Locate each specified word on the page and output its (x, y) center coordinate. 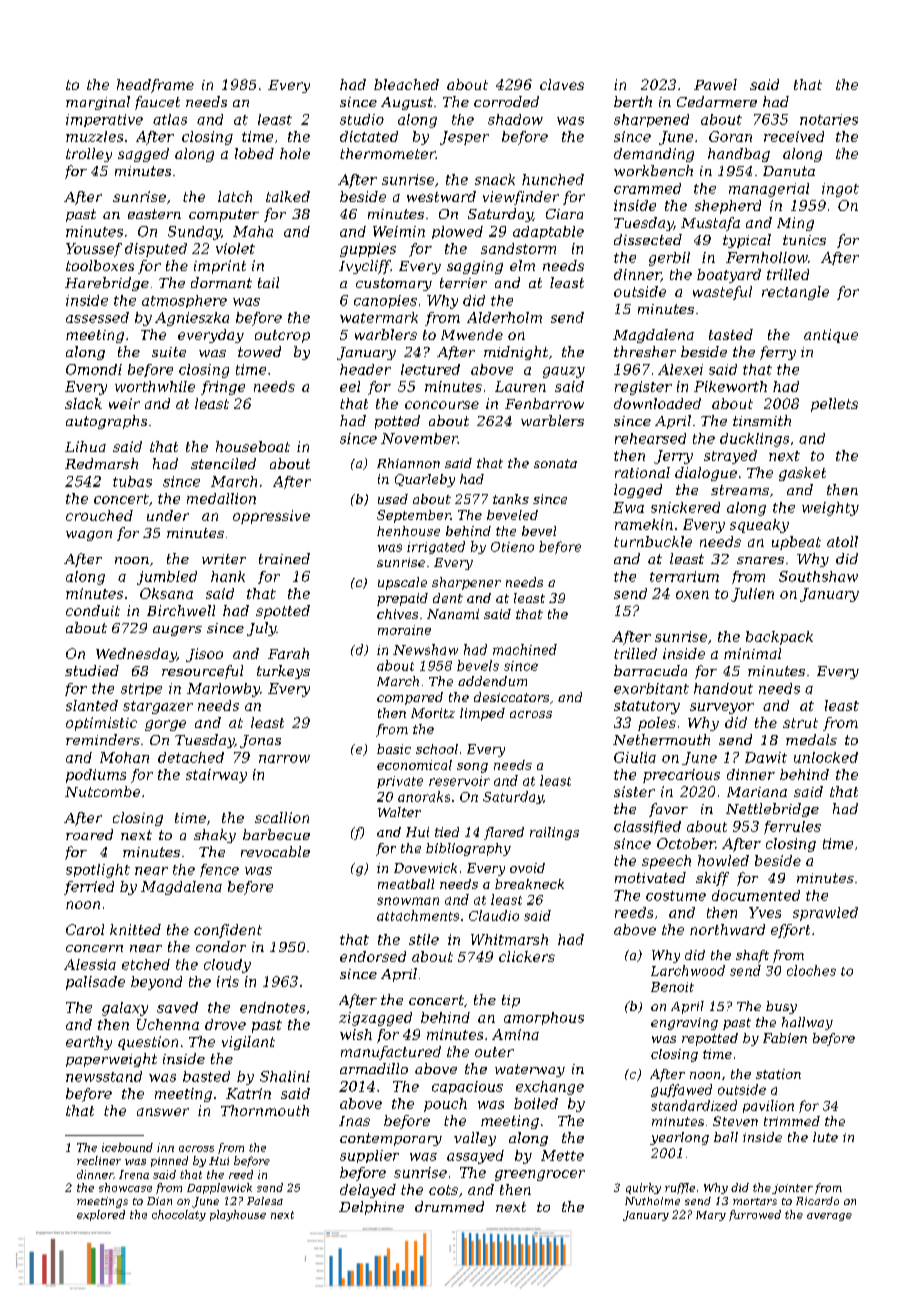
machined (525, 649)
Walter (399, 812)
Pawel (715, 84)
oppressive (271, 517)
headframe (155, 86)
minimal (752, 653)
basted (206, 1076)
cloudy (227, 966)
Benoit (672, 987)
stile (424, 939)
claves (562, 84)
